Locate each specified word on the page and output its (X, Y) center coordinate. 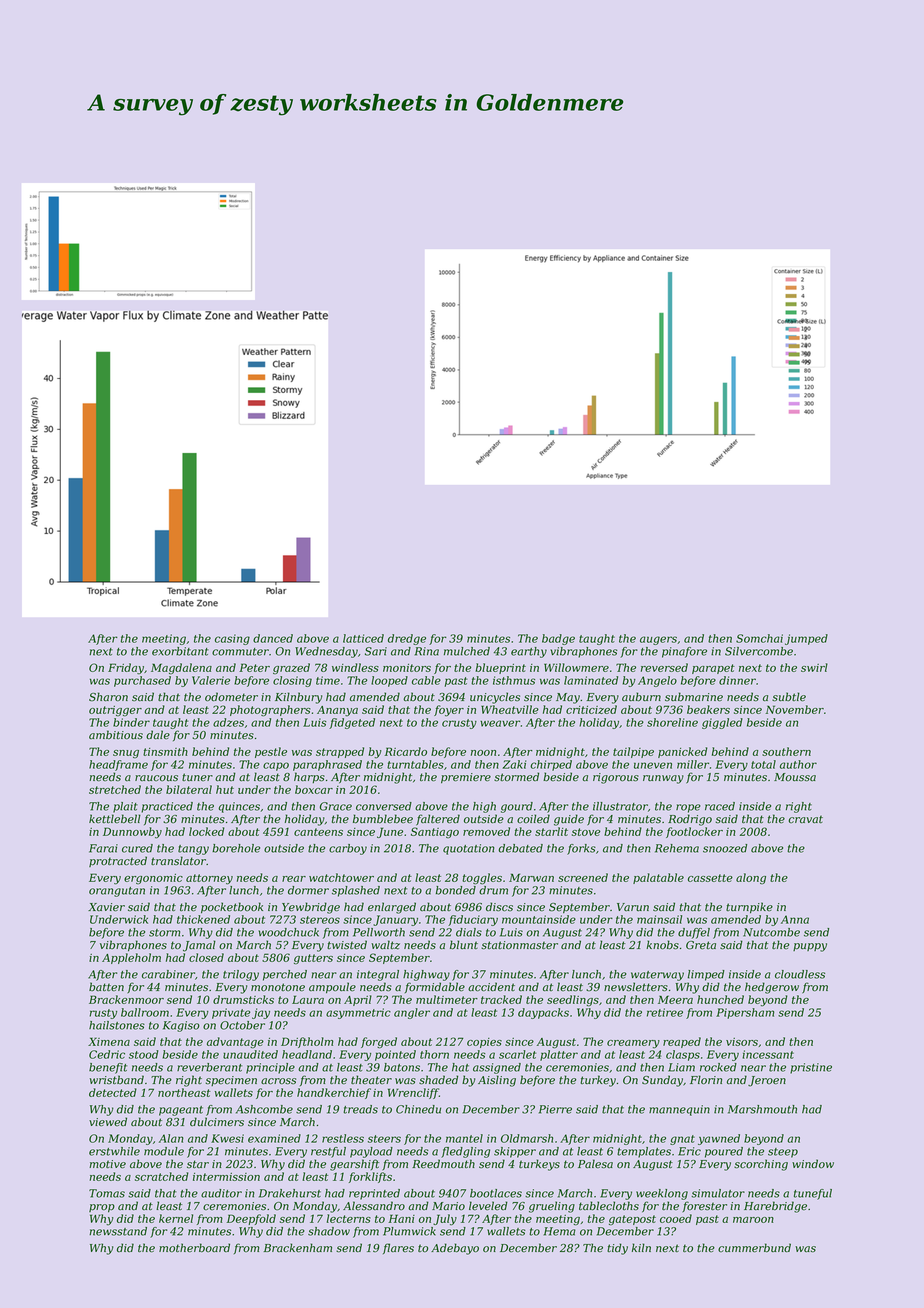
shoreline (672, 722)
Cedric (107, 1054)
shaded (438, 1080)
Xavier (106, 907)
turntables (415, 764)
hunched (720, 999)
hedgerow (772, 988)
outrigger (115, 711)
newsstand (118, 1231)
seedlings (573, 1001)
